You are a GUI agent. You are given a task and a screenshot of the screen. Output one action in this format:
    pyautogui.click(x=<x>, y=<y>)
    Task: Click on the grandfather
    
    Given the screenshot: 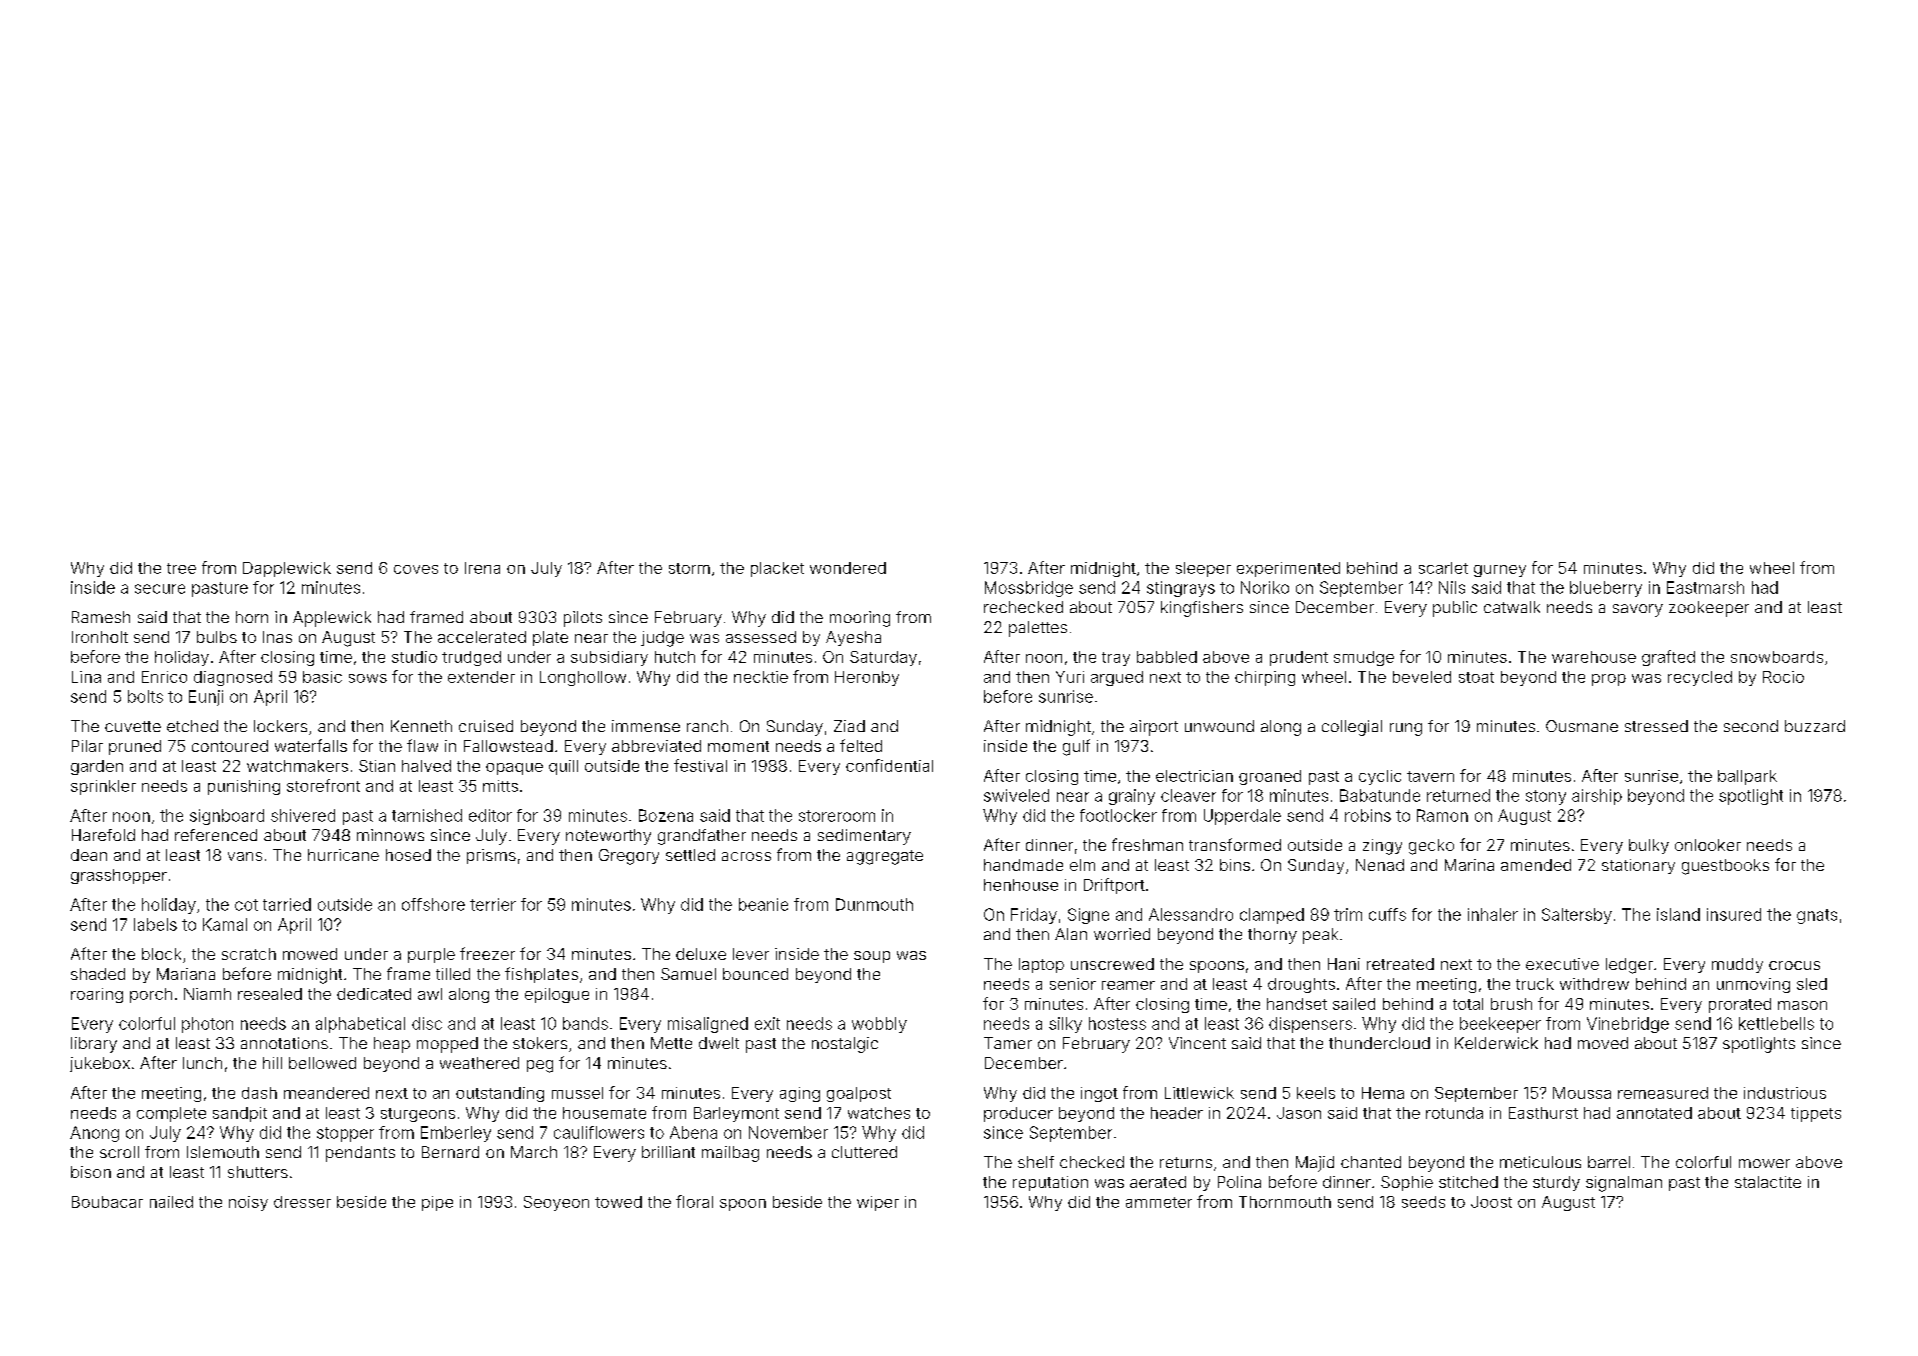 What is the action you would take?
    pyautogui.click(x=702, y=837)
